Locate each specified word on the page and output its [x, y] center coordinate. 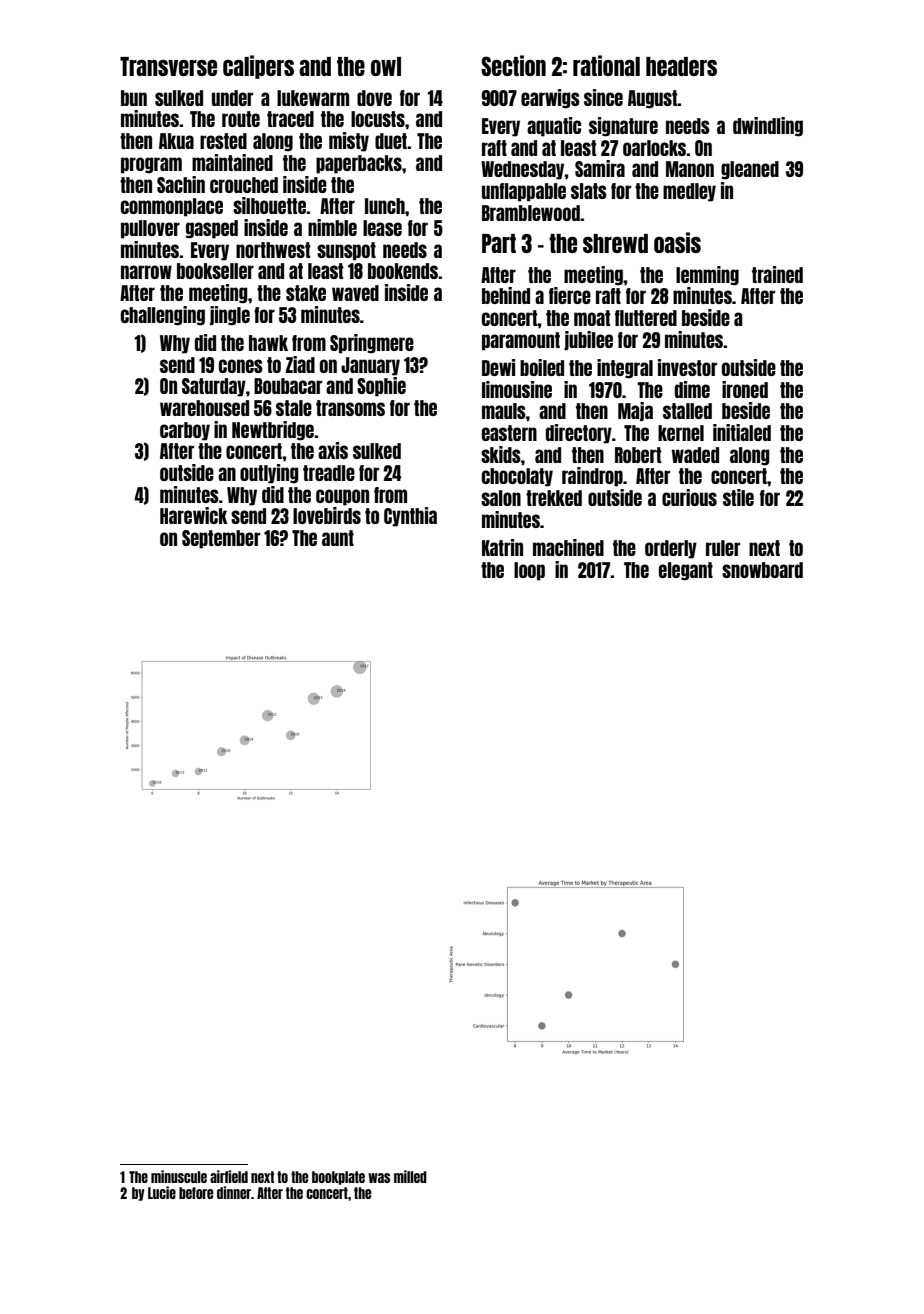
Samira [600, 168]
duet [391, 141]
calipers [258, 67]
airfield [229, 1176]
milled [410, 1176]
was [379, 1178]
